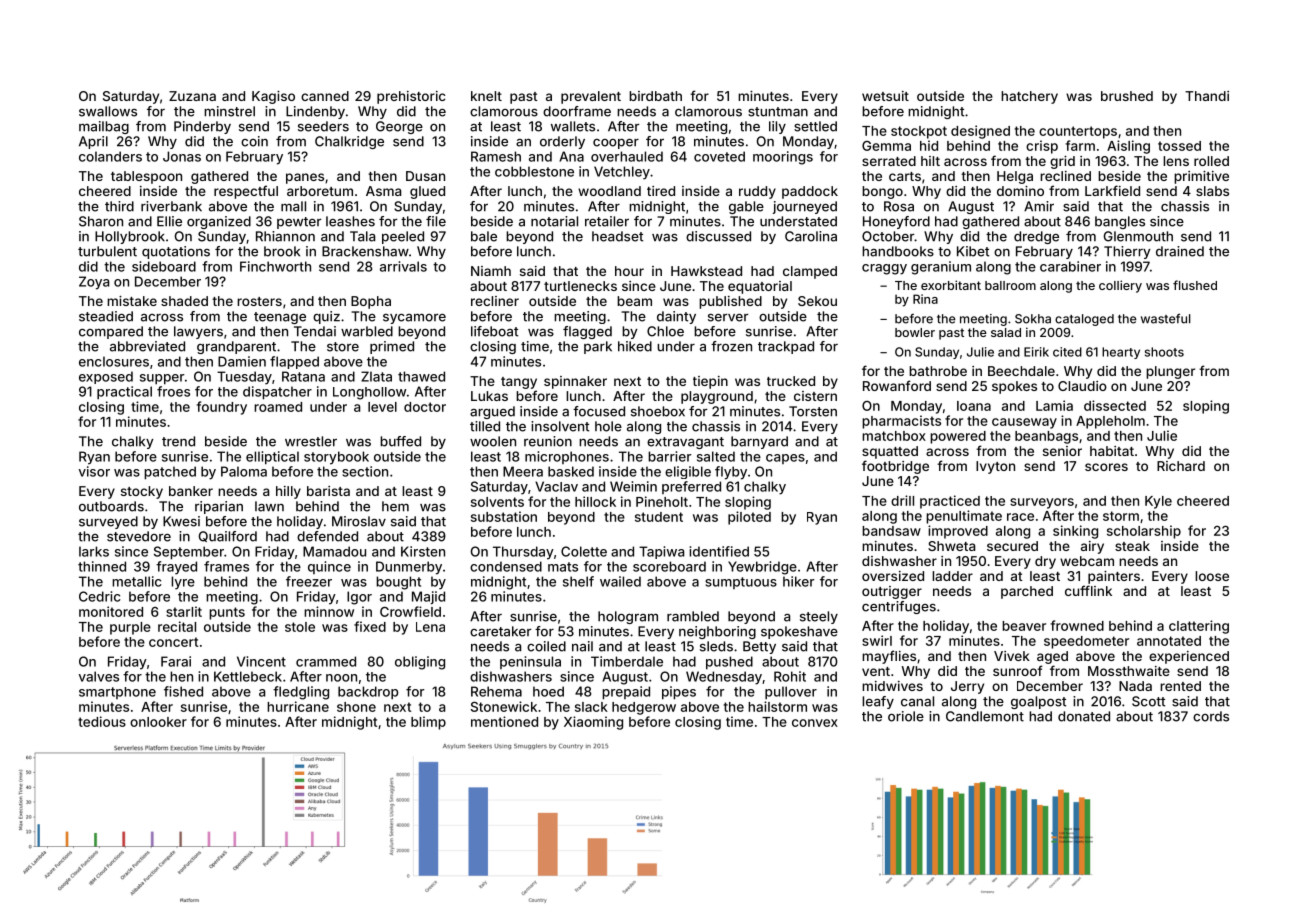 The width and height of the image is (1308, 924). Describe the element at coordinates (877, 640) in the image. I see `swirl` at that location.
